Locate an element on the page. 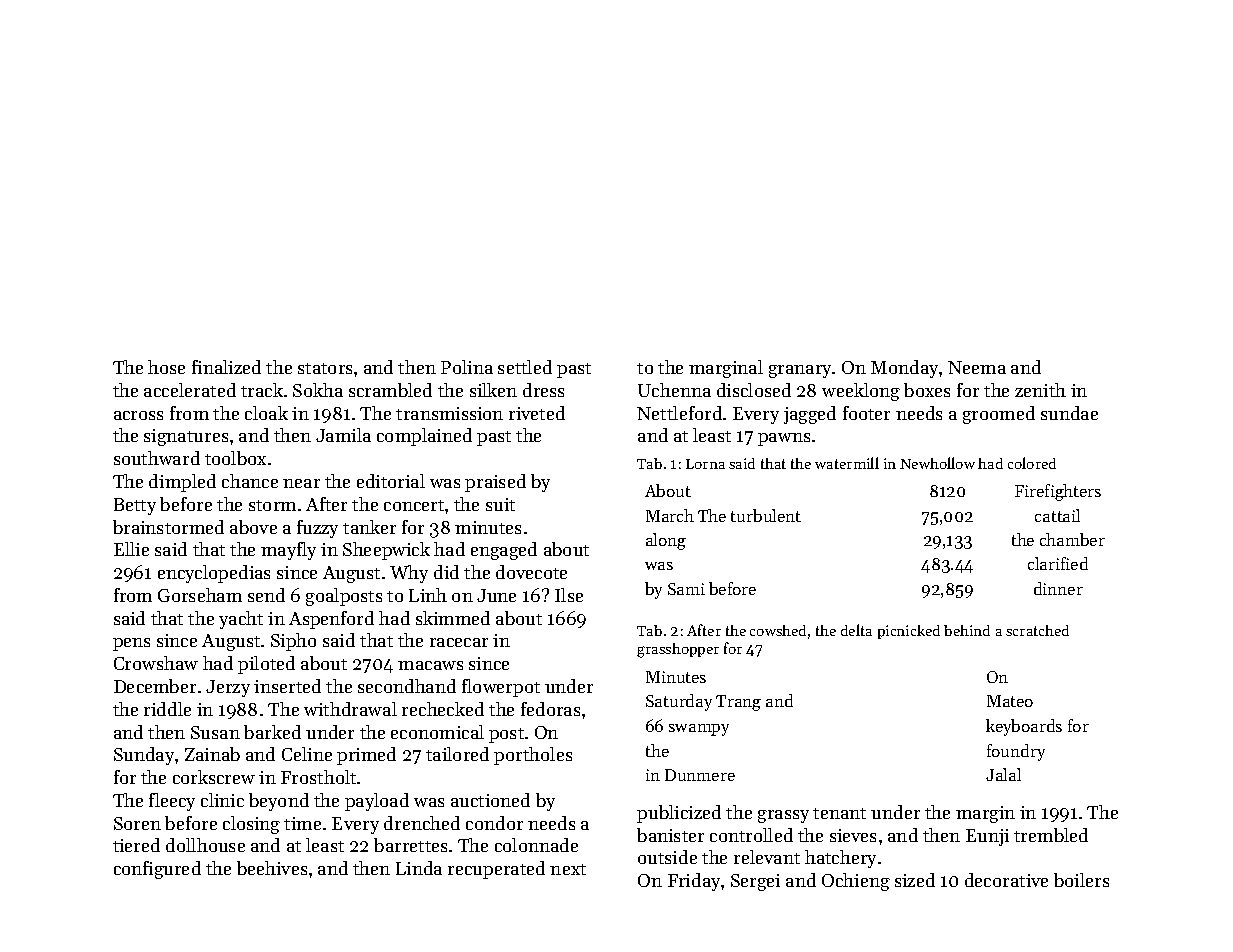 This image has height=952, width=1233. Linh is located at coordinates (428, 595).
